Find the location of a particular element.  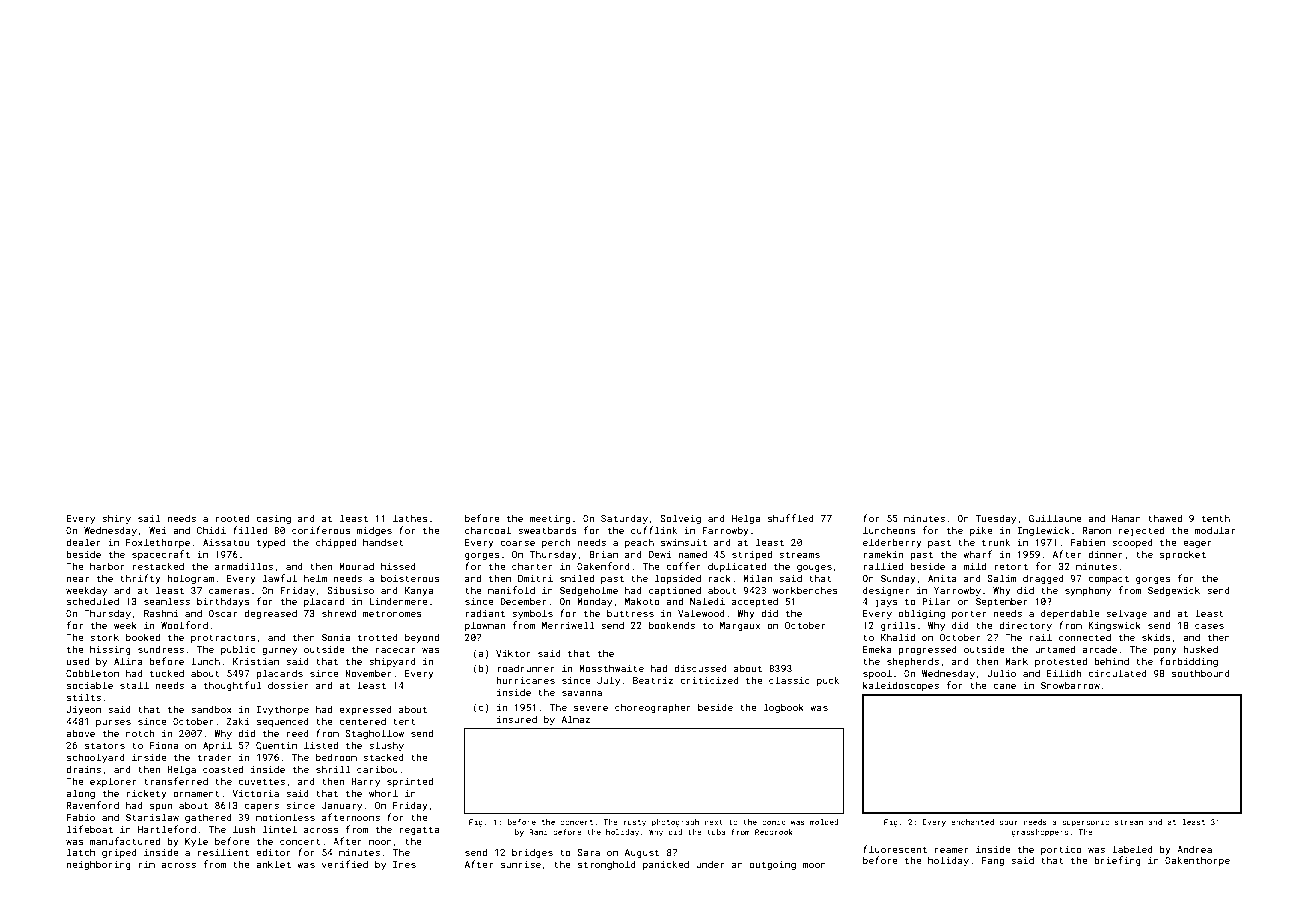

whorl is located at coordinates (383, 793).
